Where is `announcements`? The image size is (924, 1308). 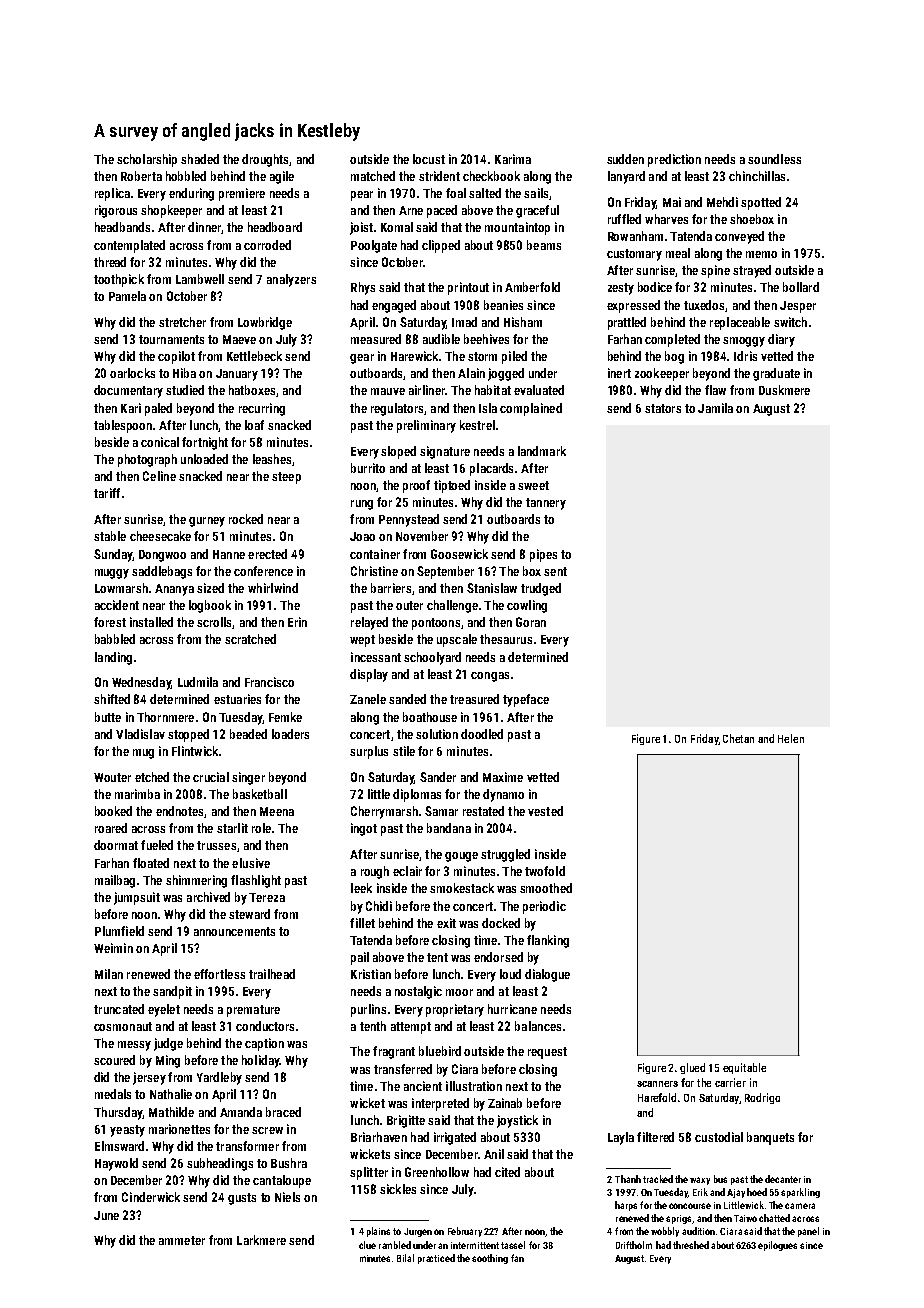
announcements is located at coordinates (234, 931).
